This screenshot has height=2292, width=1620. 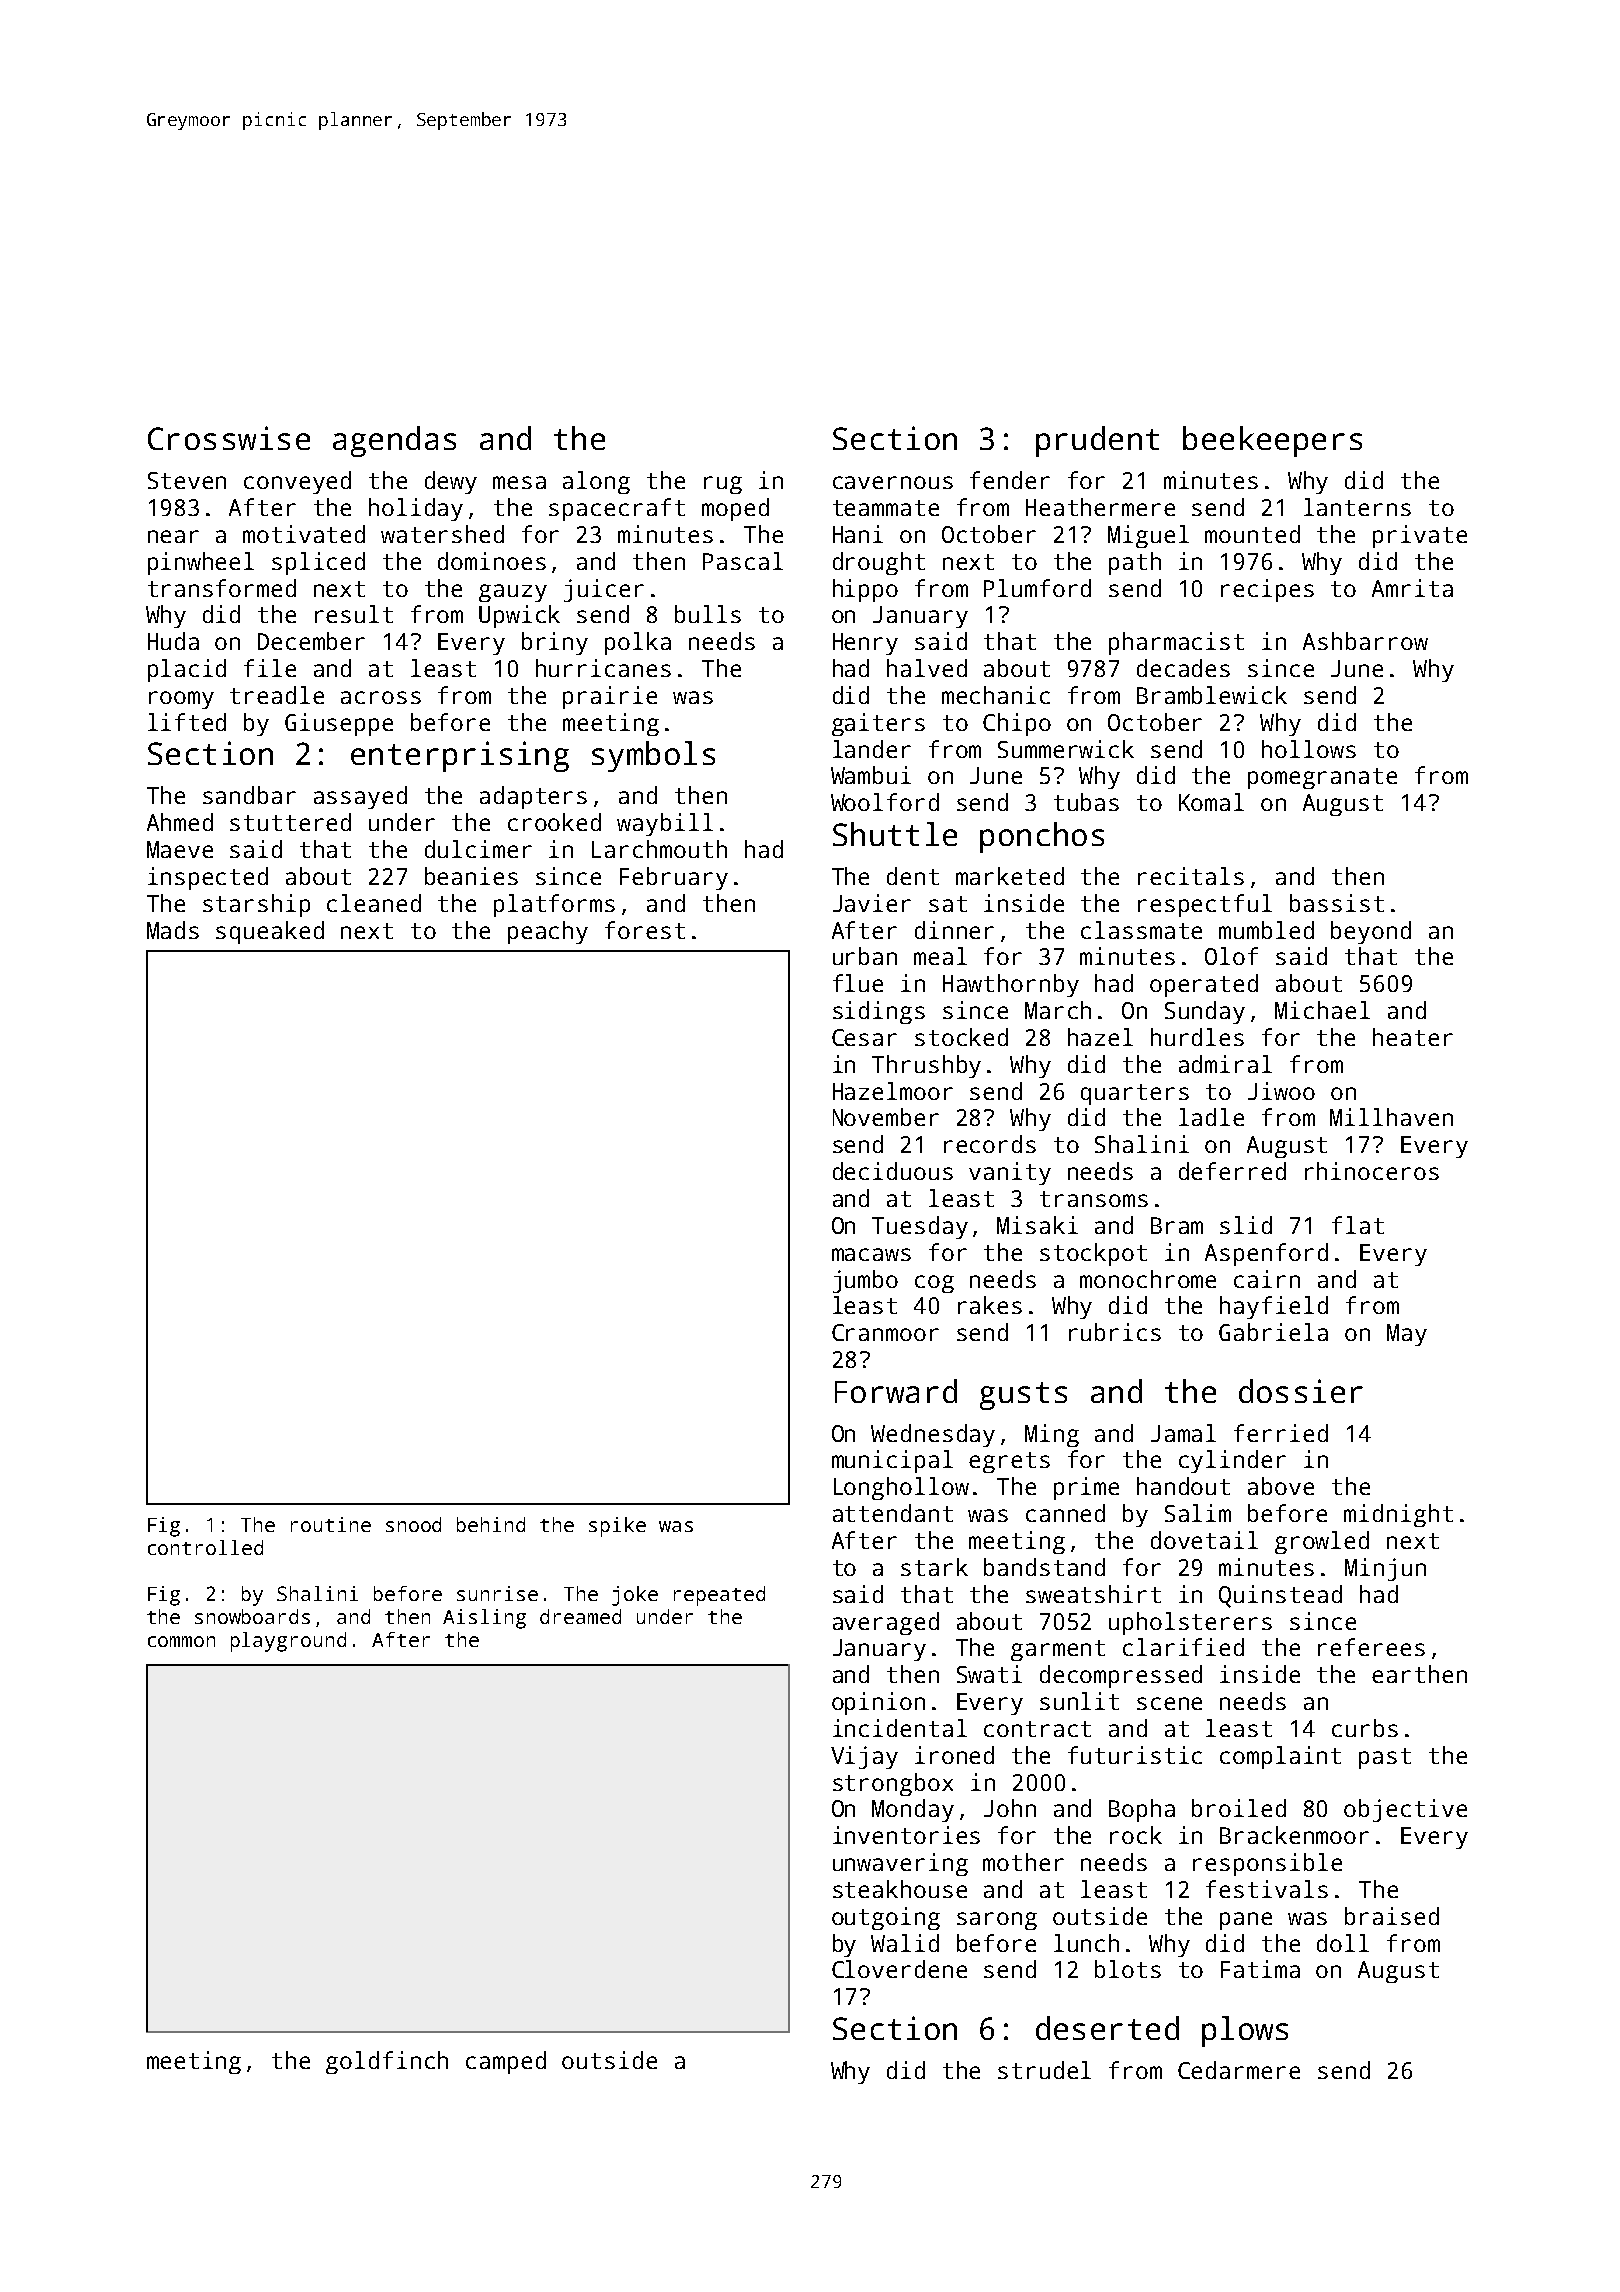 I want to click on referees, so click(x=1371, y=1647).
